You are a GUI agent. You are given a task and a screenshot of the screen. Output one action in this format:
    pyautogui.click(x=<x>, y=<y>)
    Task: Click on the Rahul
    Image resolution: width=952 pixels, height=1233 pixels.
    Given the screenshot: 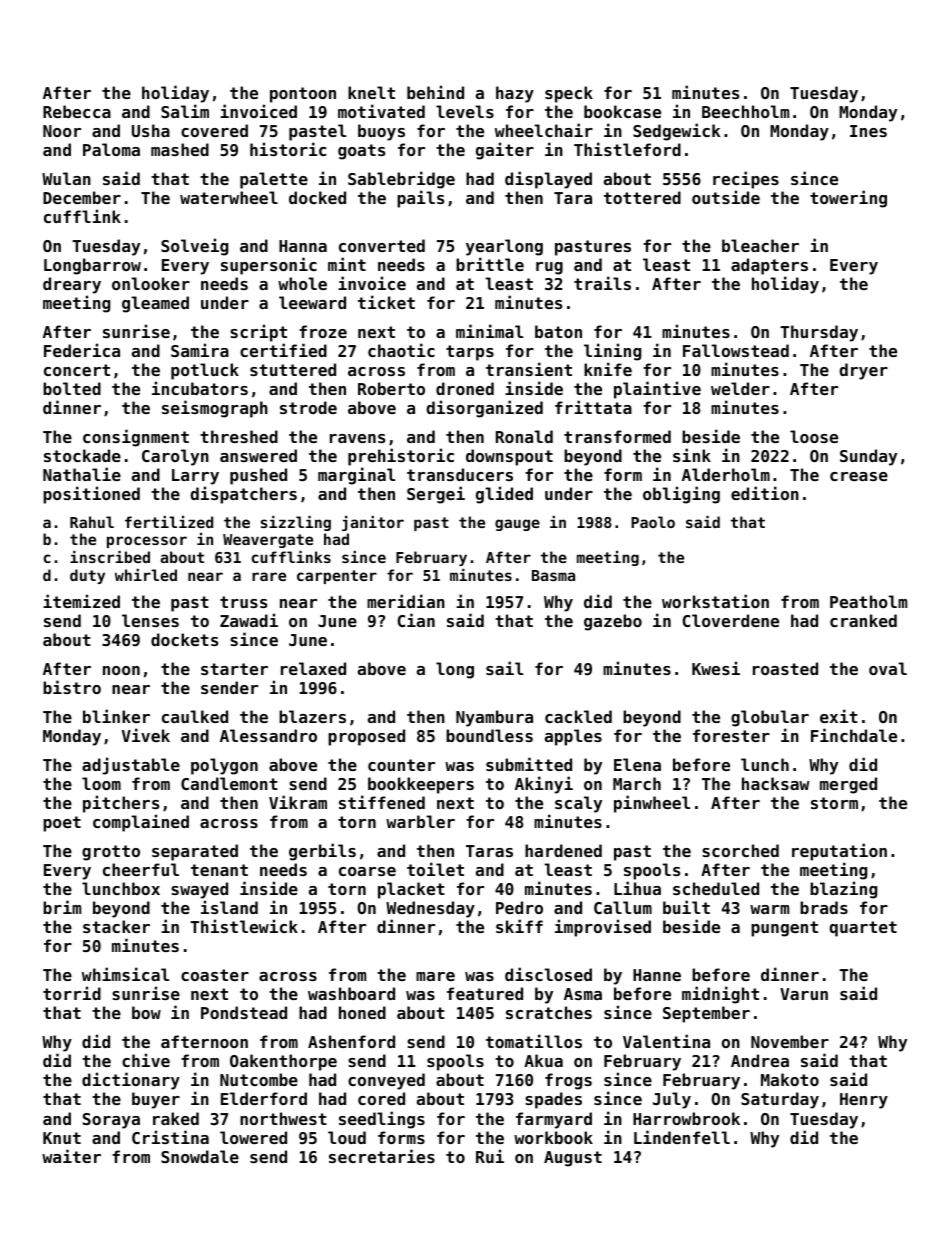 What is the action you would take?
    pyautogui.click(x=92, y=522)
